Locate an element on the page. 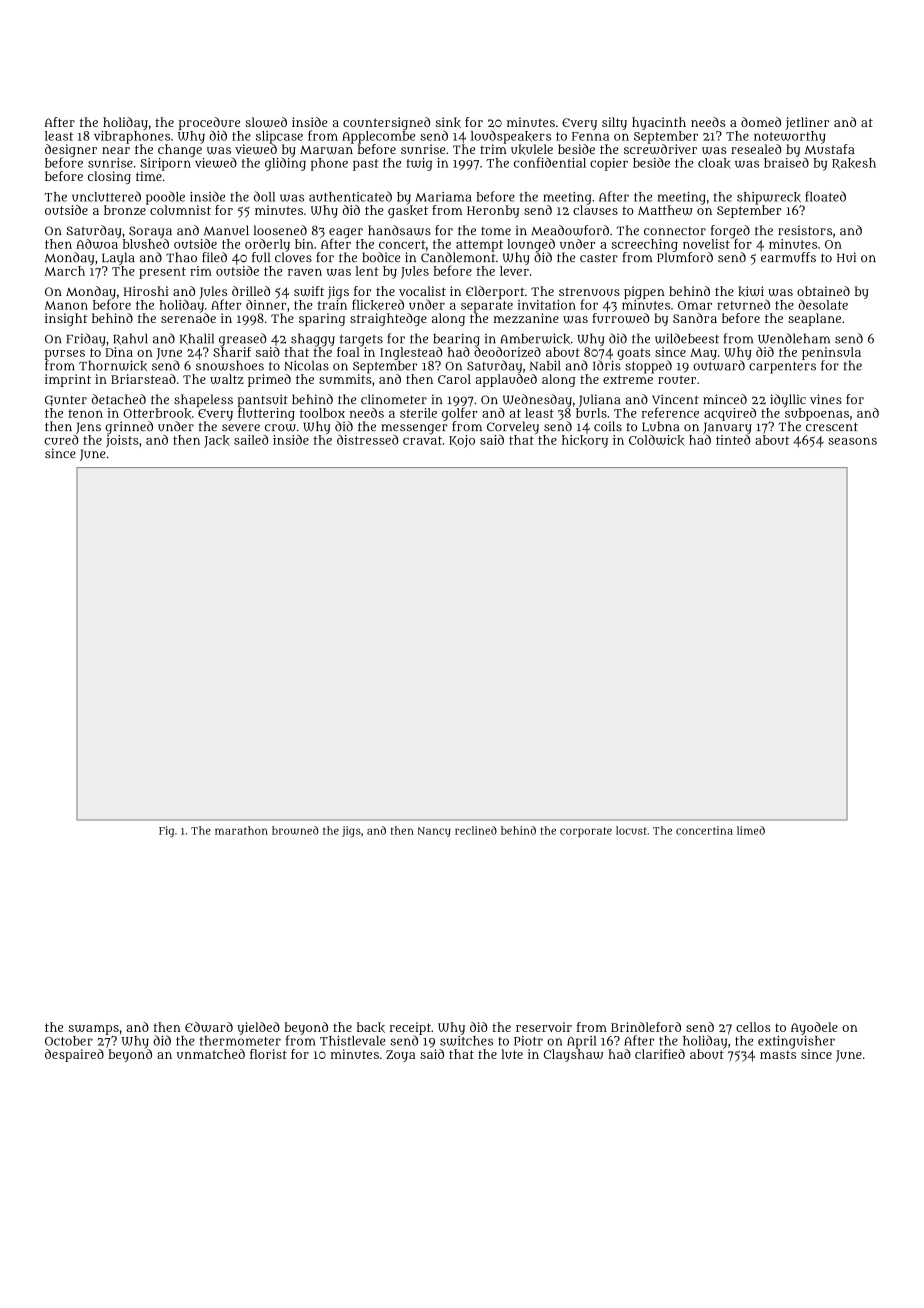 This image has height=1308, width=924. domed is located at coordinates (761, 122).
